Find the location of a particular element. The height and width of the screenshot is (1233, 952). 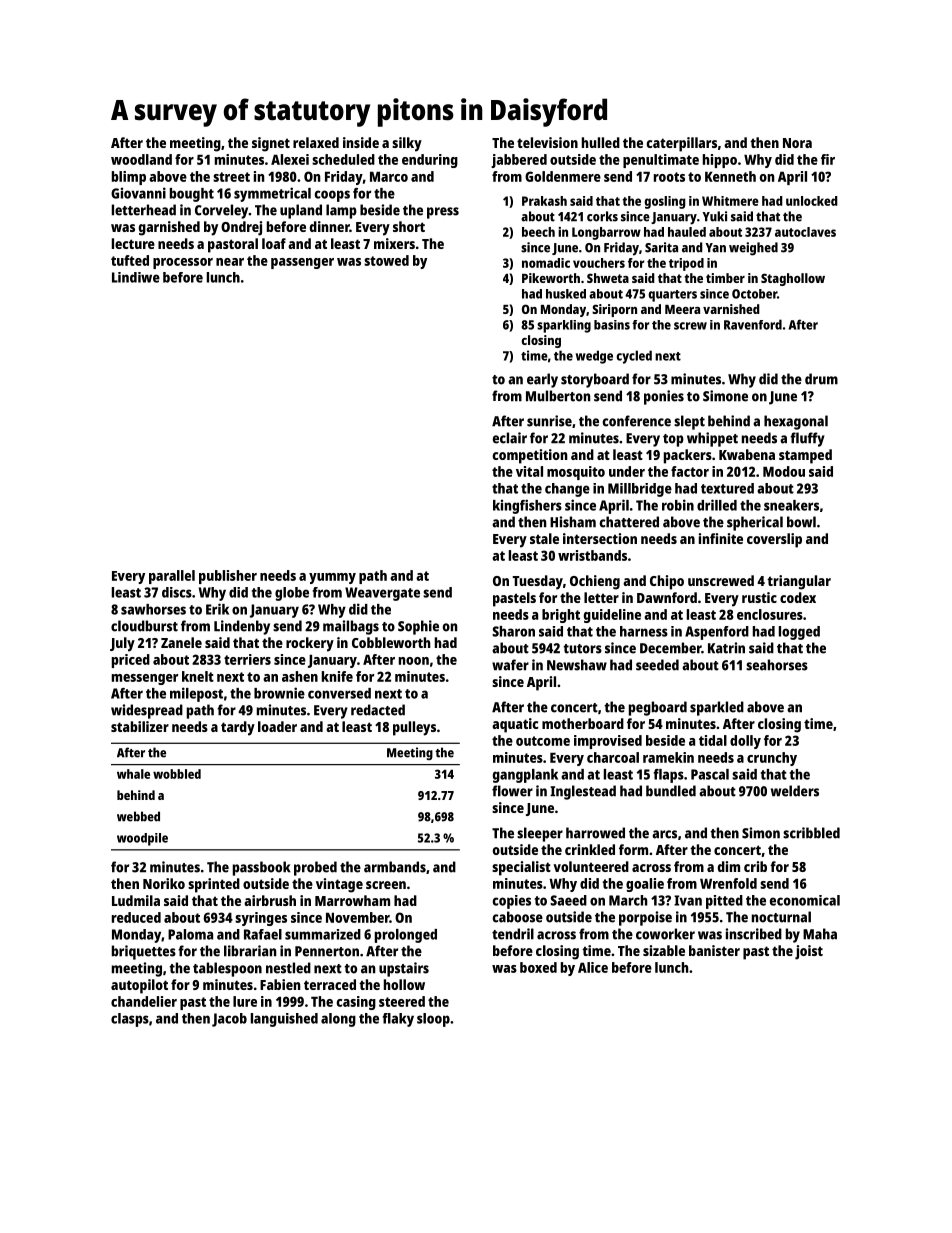

inside is located at coordinates (361, 142).
